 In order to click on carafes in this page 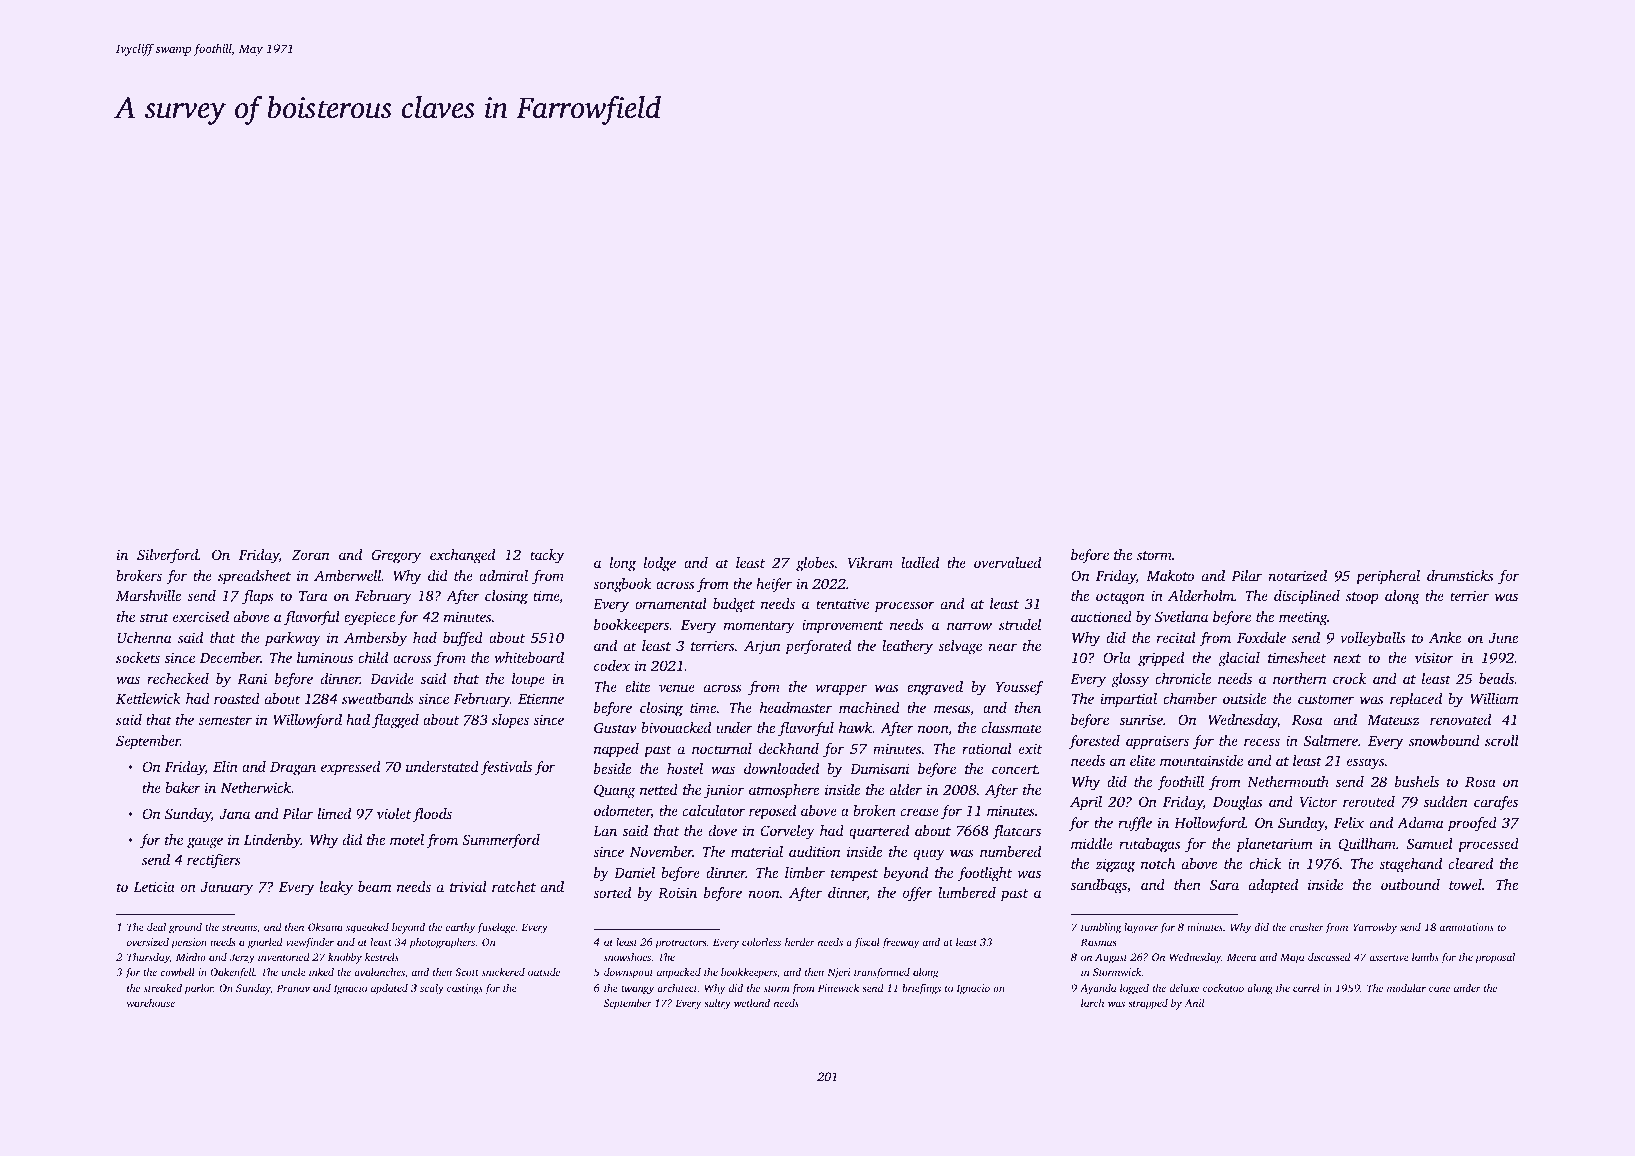, I will do `click(1496, 803)`.
